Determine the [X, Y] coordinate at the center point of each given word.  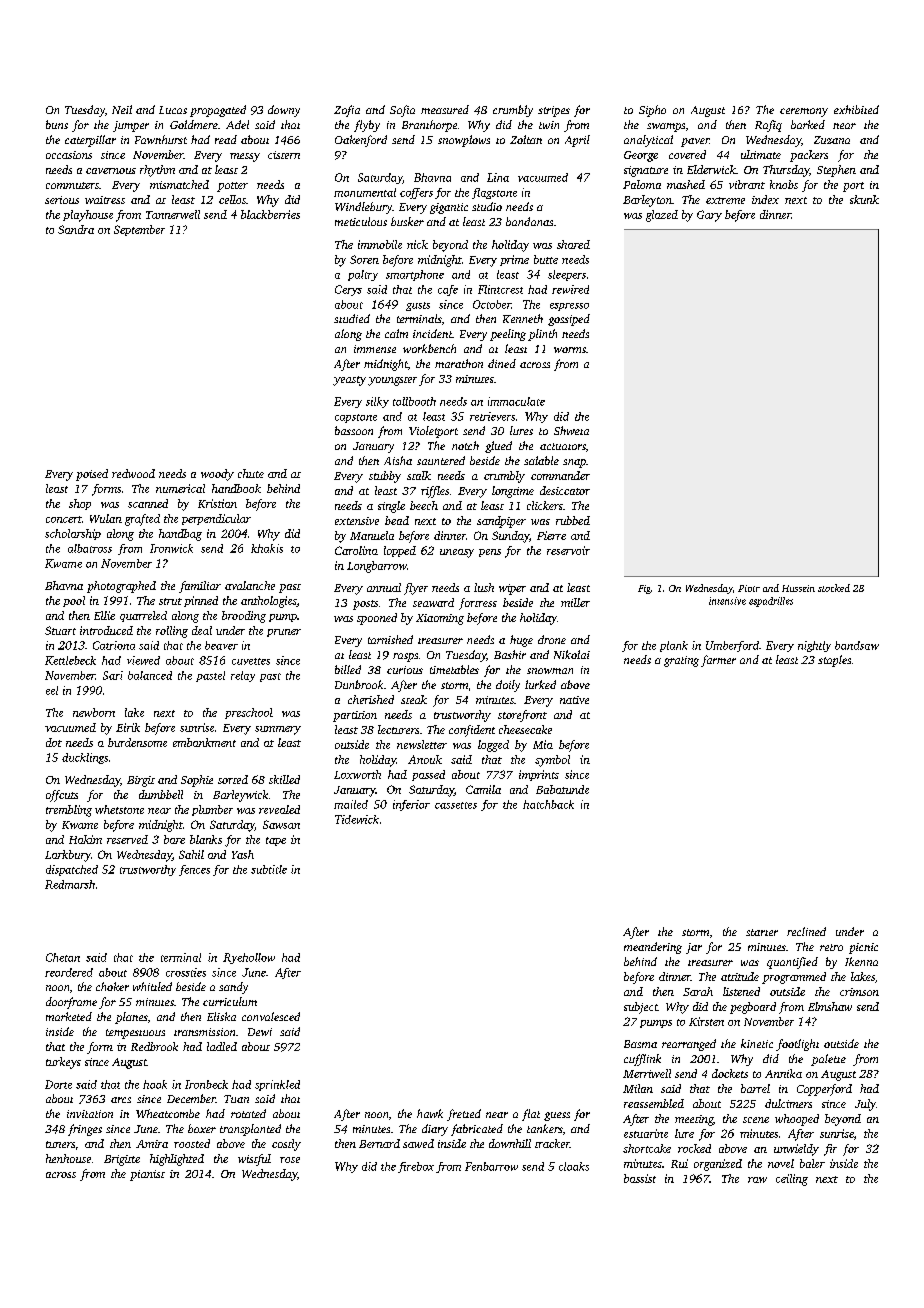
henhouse [68, 1158]
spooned [377, 619]
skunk [864, 199]
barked [808, 124]
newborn [94, 712]
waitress [105, 200]
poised [92, 475]
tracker [552, 1143]
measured [445, 109]
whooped [797, 1120]
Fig [644, 589]
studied [352, 318]
